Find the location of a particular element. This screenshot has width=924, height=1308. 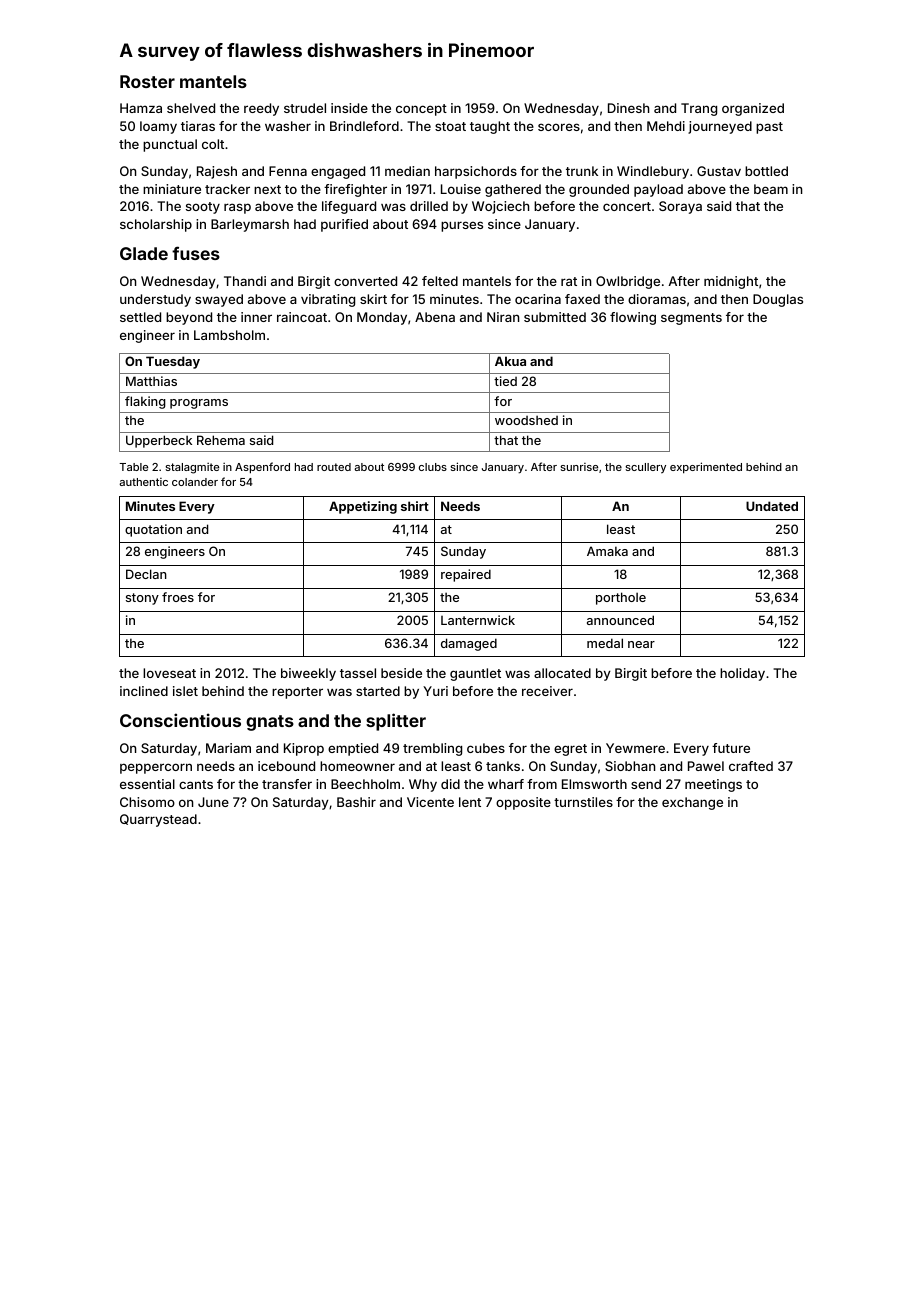

islet is located at coordinates (185, 691).
